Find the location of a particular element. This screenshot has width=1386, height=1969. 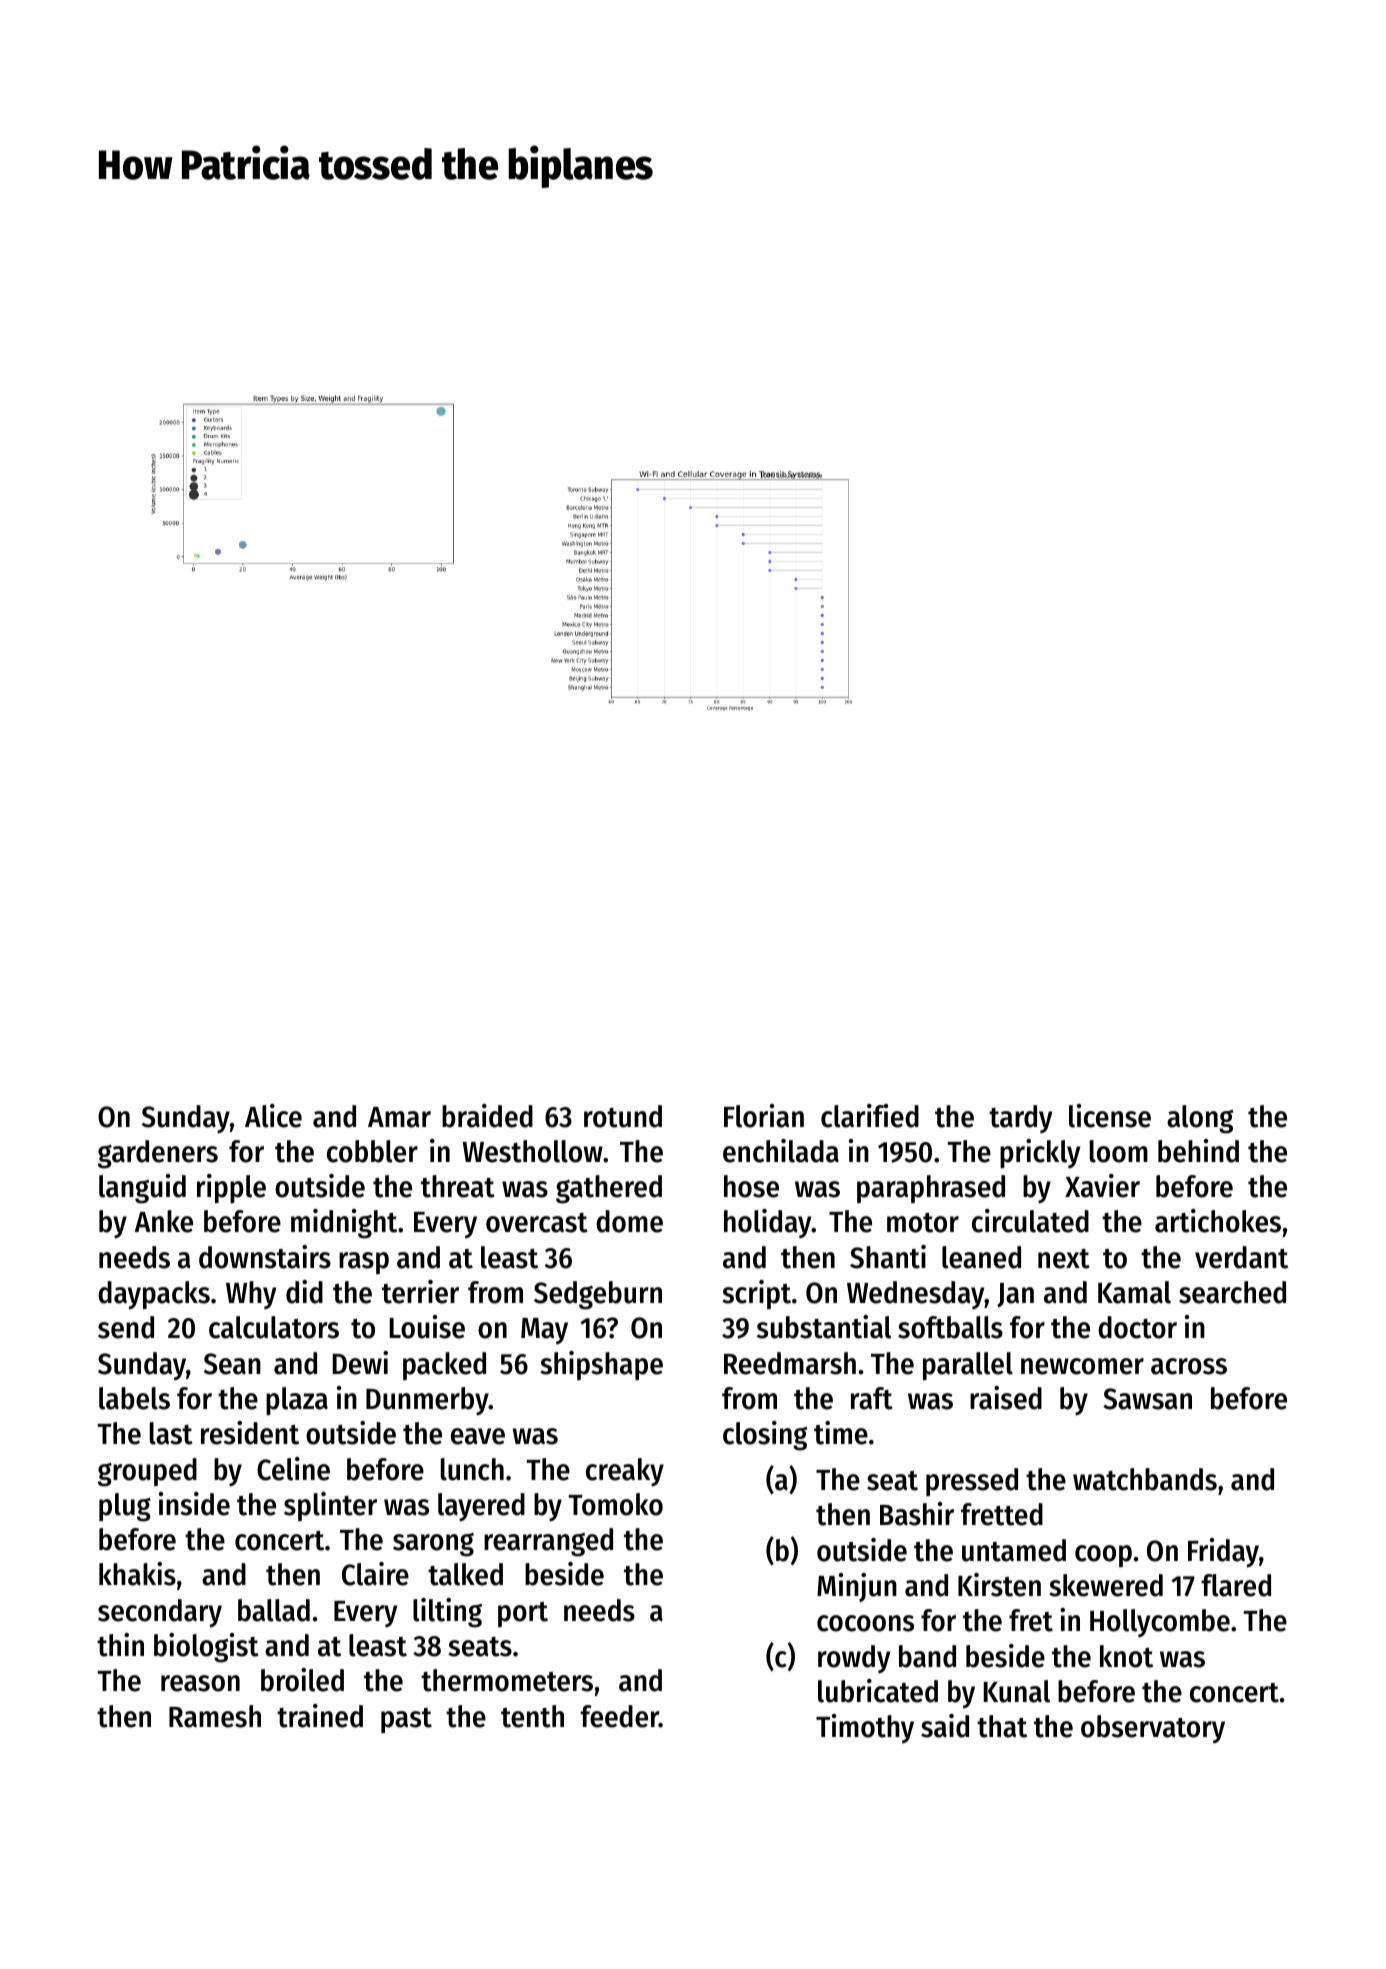

ripple is located at coordinates (231, 1189).
